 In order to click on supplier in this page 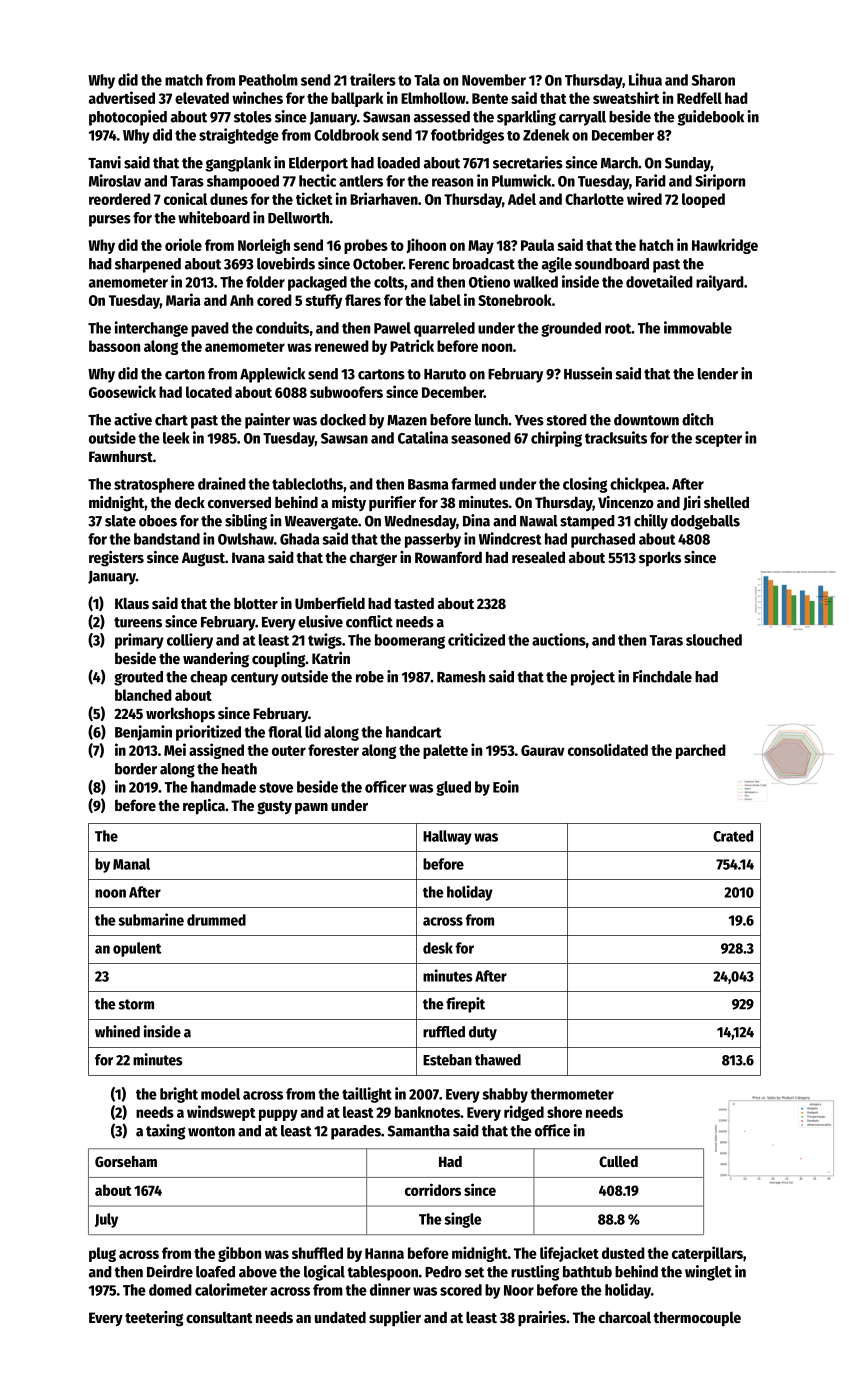, I will do `click(395, 1319)`.
